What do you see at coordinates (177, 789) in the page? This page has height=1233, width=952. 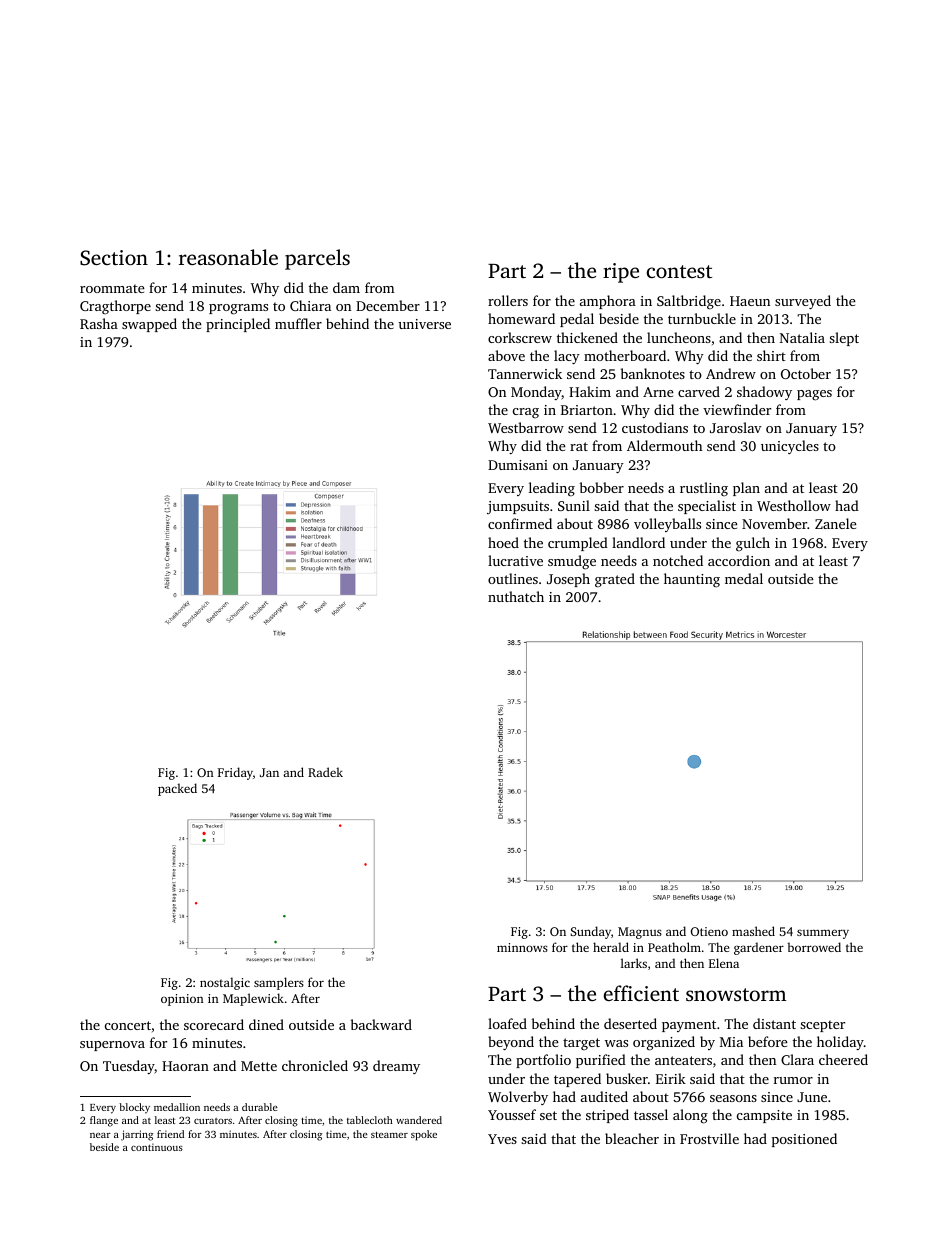 I see `packed` at bounding box center [177, 789].
